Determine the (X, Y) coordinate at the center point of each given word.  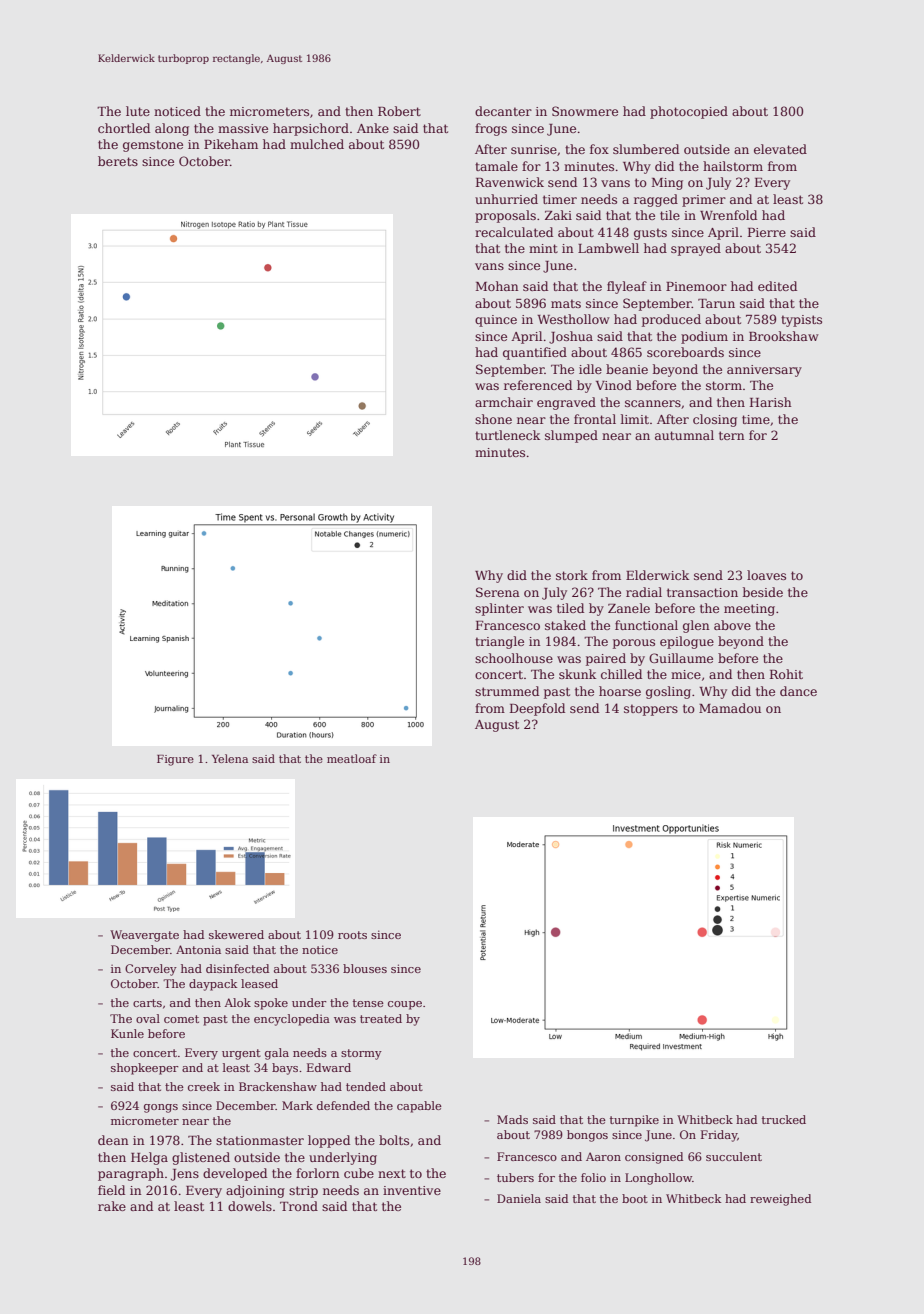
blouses (365, 968)
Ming (667, 184)
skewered (236, 934)
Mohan (497, 286)
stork (572, 575)
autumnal (684, 435)
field (111, 1190)
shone (493, 419)
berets (118, 161)
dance (798, 691)
